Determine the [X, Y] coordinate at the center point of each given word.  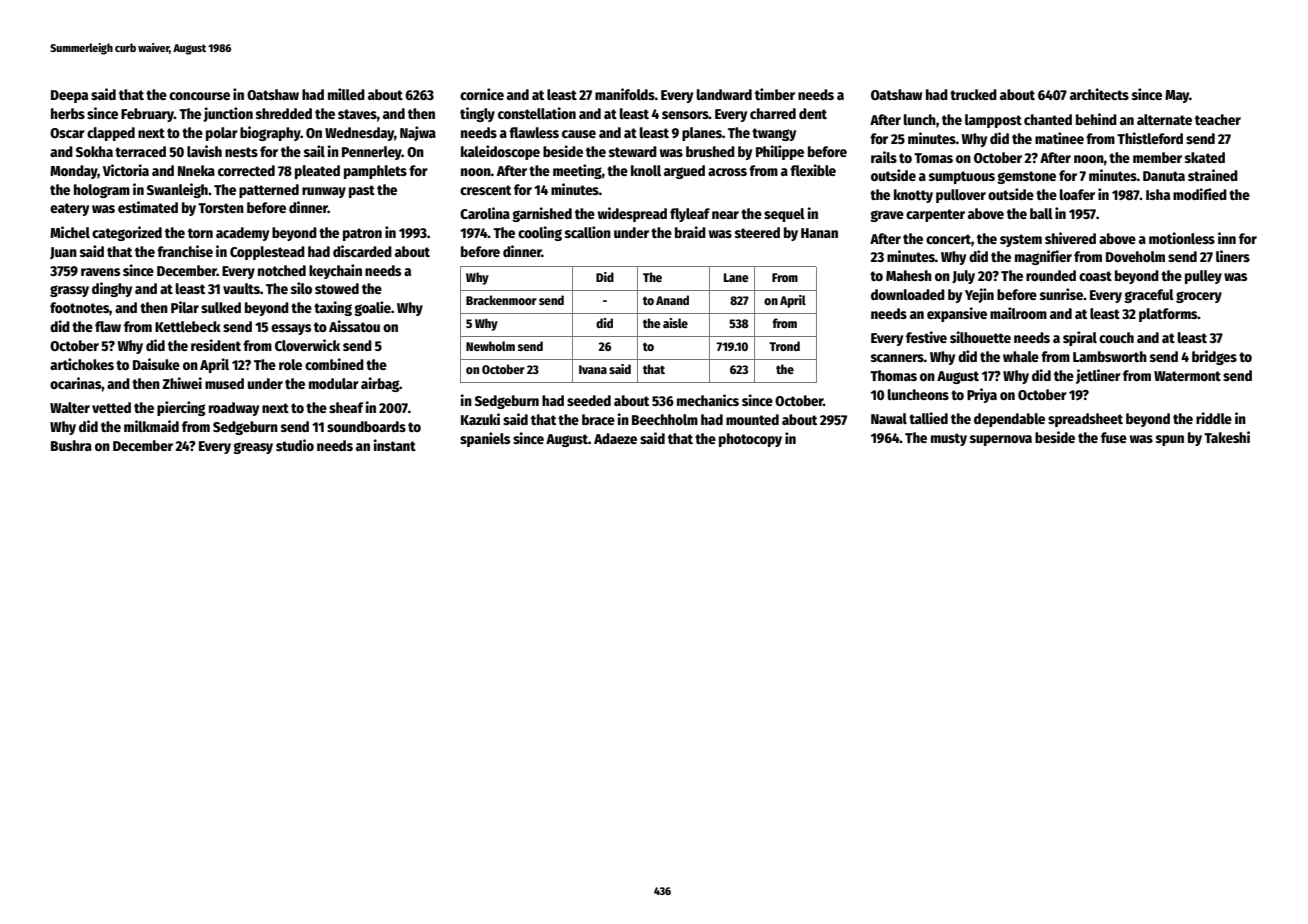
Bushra [71, 445]
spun [1170, 440]
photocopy [750, 440]
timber [775, 94]
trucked [973, 94]
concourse [199, 96]
